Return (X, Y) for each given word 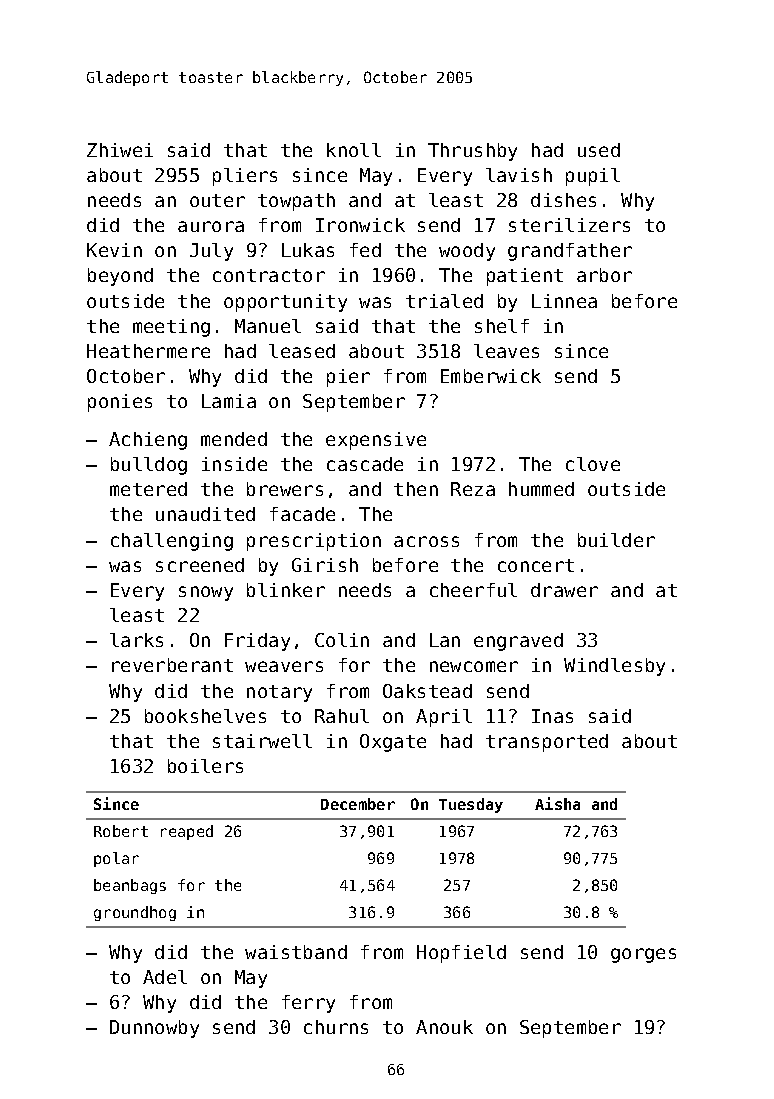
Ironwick (360, 225)
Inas (552, 716)
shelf (502, 326)
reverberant (172, 665)
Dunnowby (154, 1029)
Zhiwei (120, 150)
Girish (325, 565)
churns (336, 1027)
